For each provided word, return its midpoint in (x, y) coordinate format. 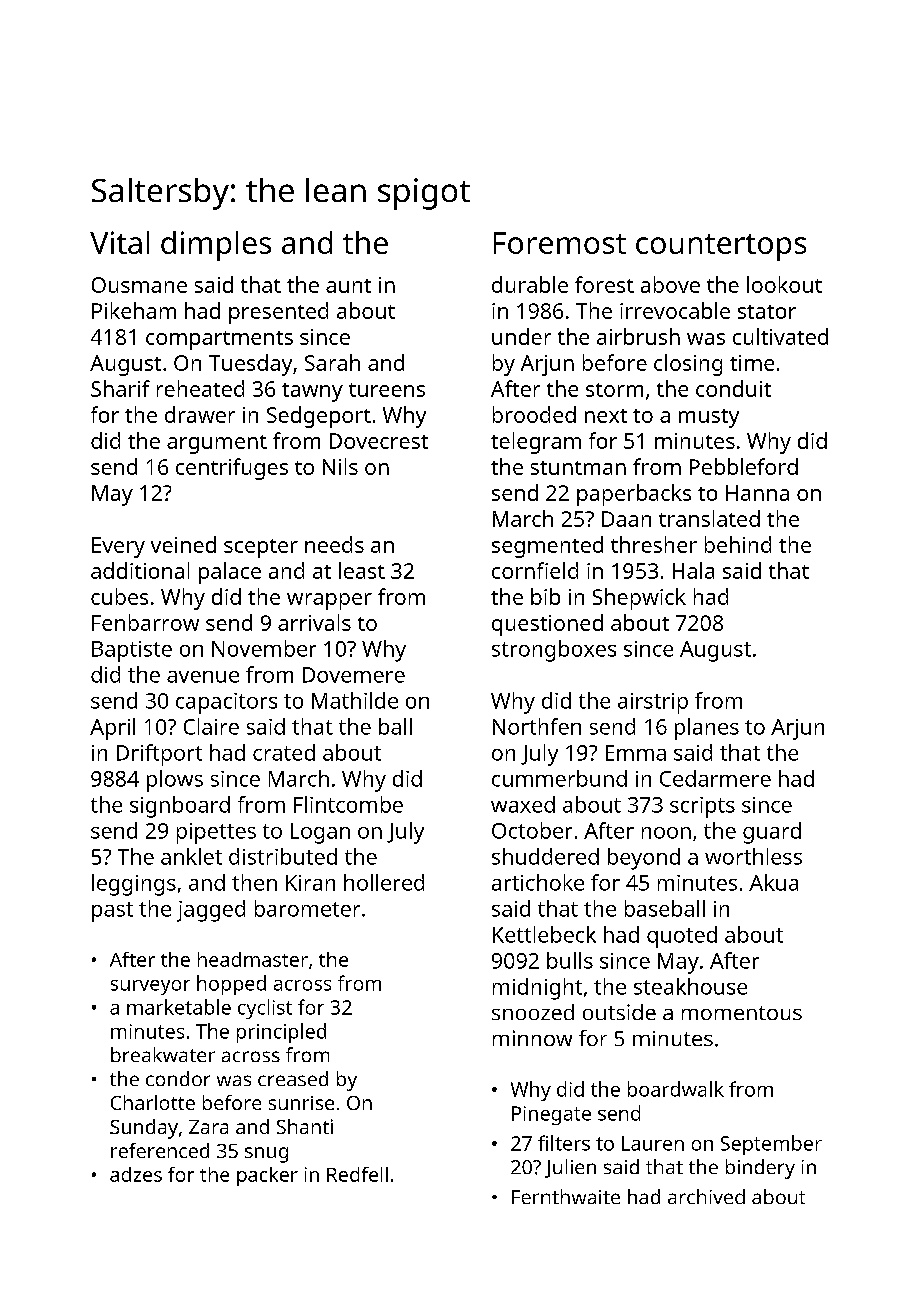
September (771, 1145)
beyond (644, 859)
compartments (219, 340)
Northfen (537, 726)
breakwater (163, 1054)
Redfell (357, 1174)
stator (767, 312)
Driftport (159, 755)
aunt (348, 286)
